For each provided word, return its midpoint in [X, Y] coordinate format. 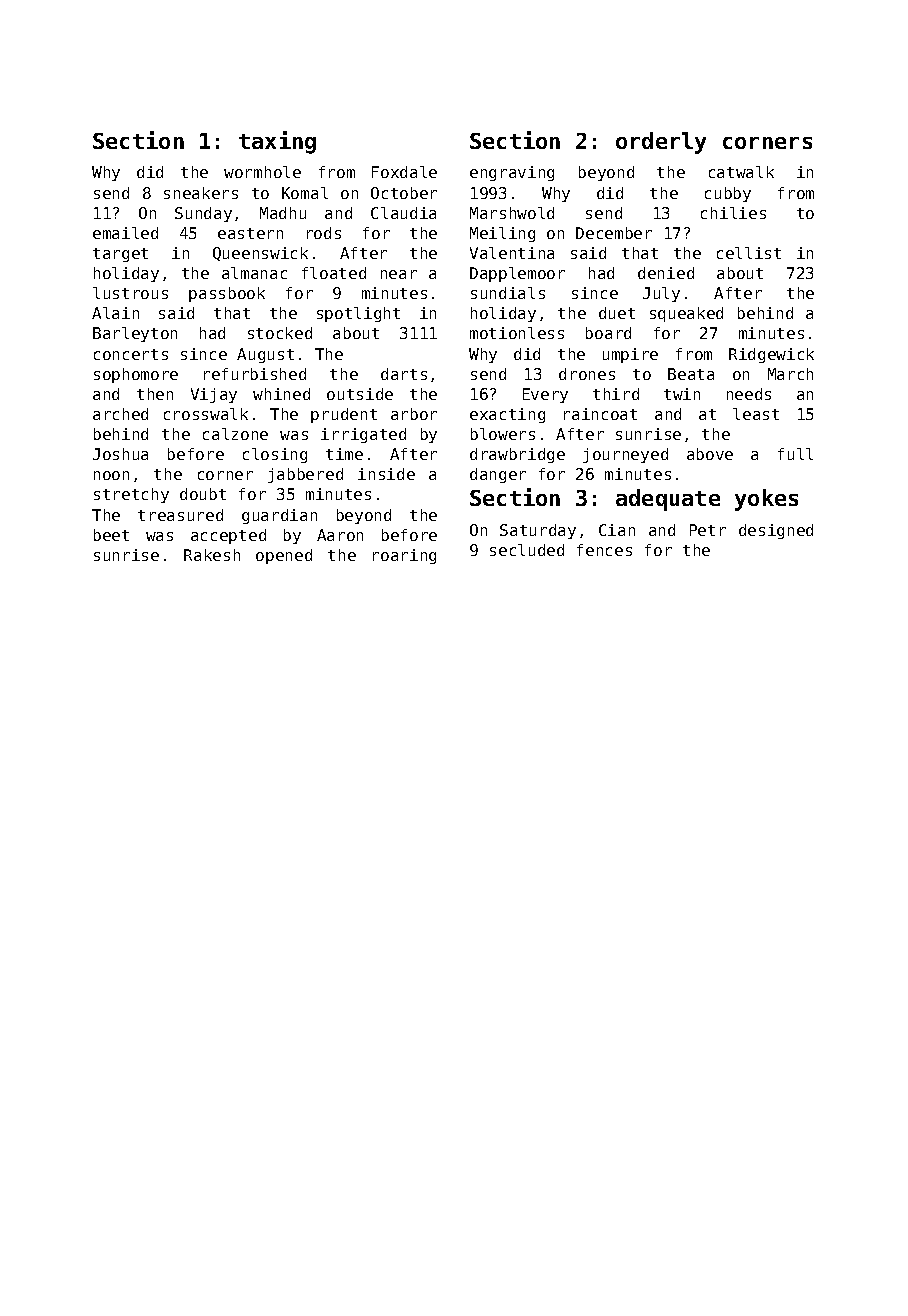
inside [386, 474]
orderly [661, 143]
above [710, 454]
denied [666, 273]
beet [111, 535]
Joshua [120, 454]
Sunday [203, 214]
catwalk [741, 172]
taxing [277, 142]
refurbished [255, 374]
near [399, 274]
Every [545, 395]
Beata [691, 374]
